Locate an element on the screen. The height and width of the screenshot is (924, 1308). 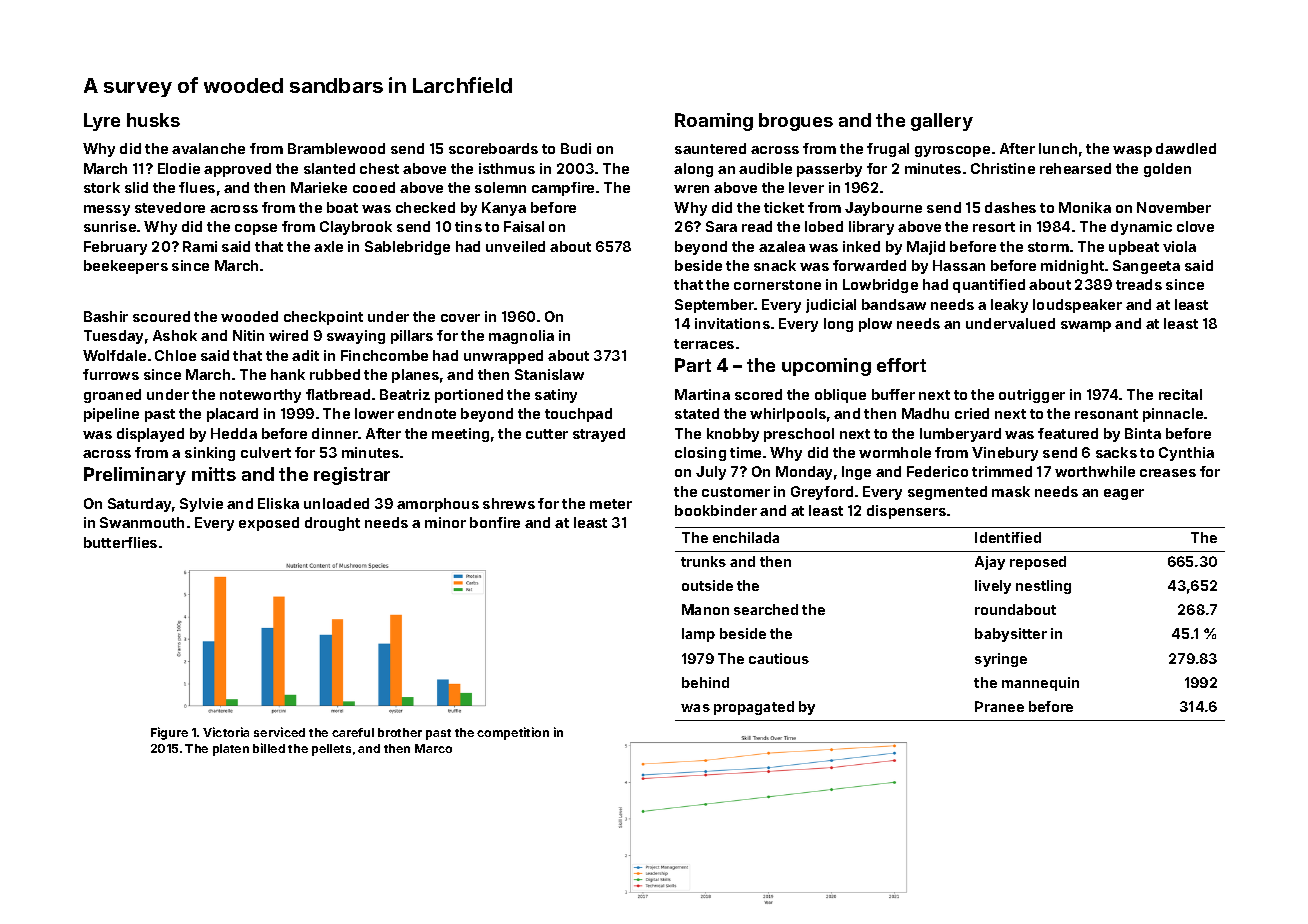
propagated is located at coordinates (754, 708).
